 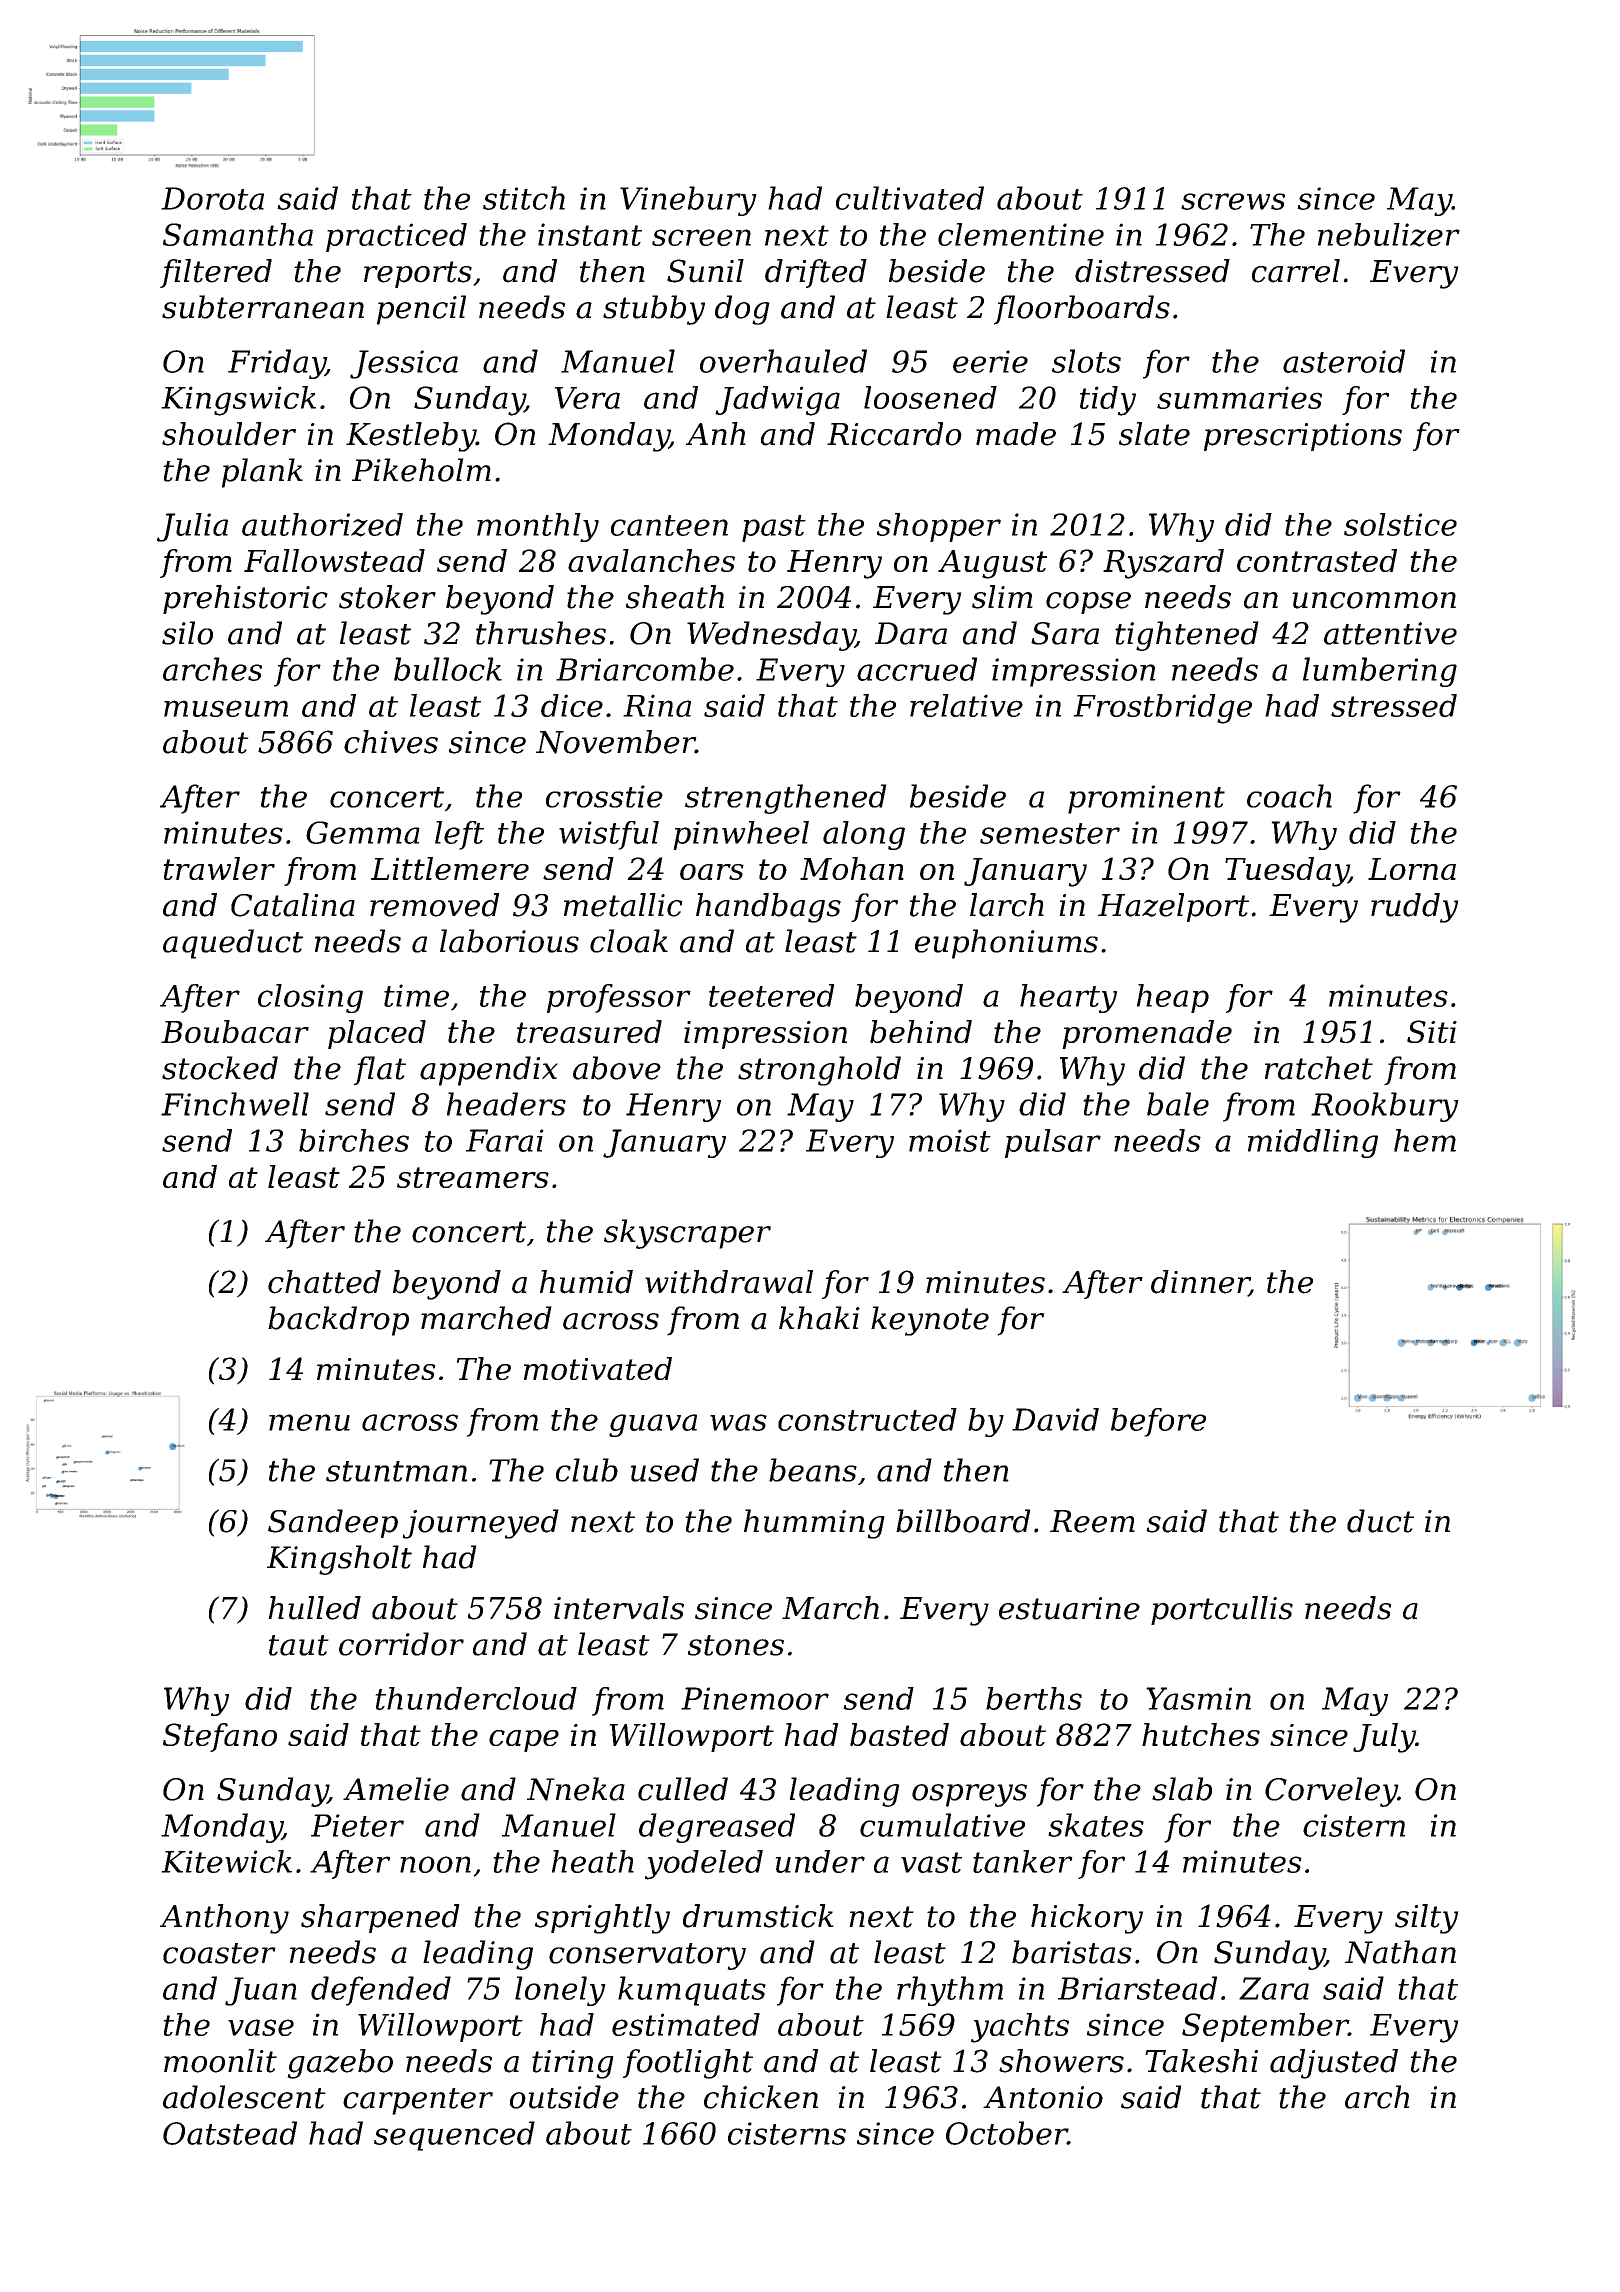 I want to click on dinner, so click(x=1200, y=1283).
